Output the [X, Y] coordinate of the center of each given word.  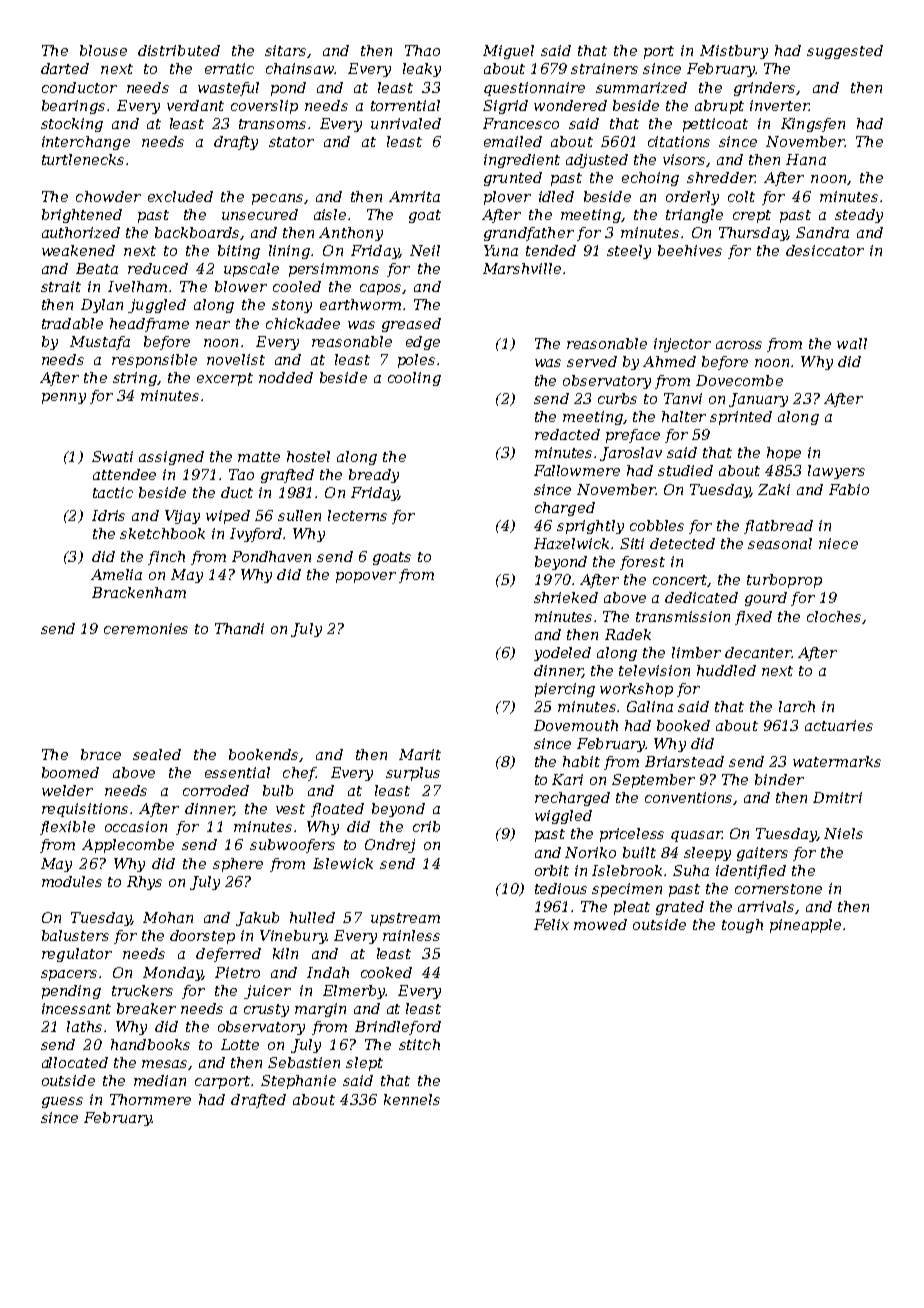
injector [682, 345]
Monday [172, 974]
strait [61, 286]
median [160, 1080]
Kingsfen [813, 125]
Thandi [239, 628]
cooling [414, 379]
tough [742, 926]
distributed [179, 50]
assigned [171, 458]
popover [366, 577]
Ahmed [669, 361]
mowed [600, 924]
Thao [422, 50]
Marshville [522, 268]
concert [680, 581]
